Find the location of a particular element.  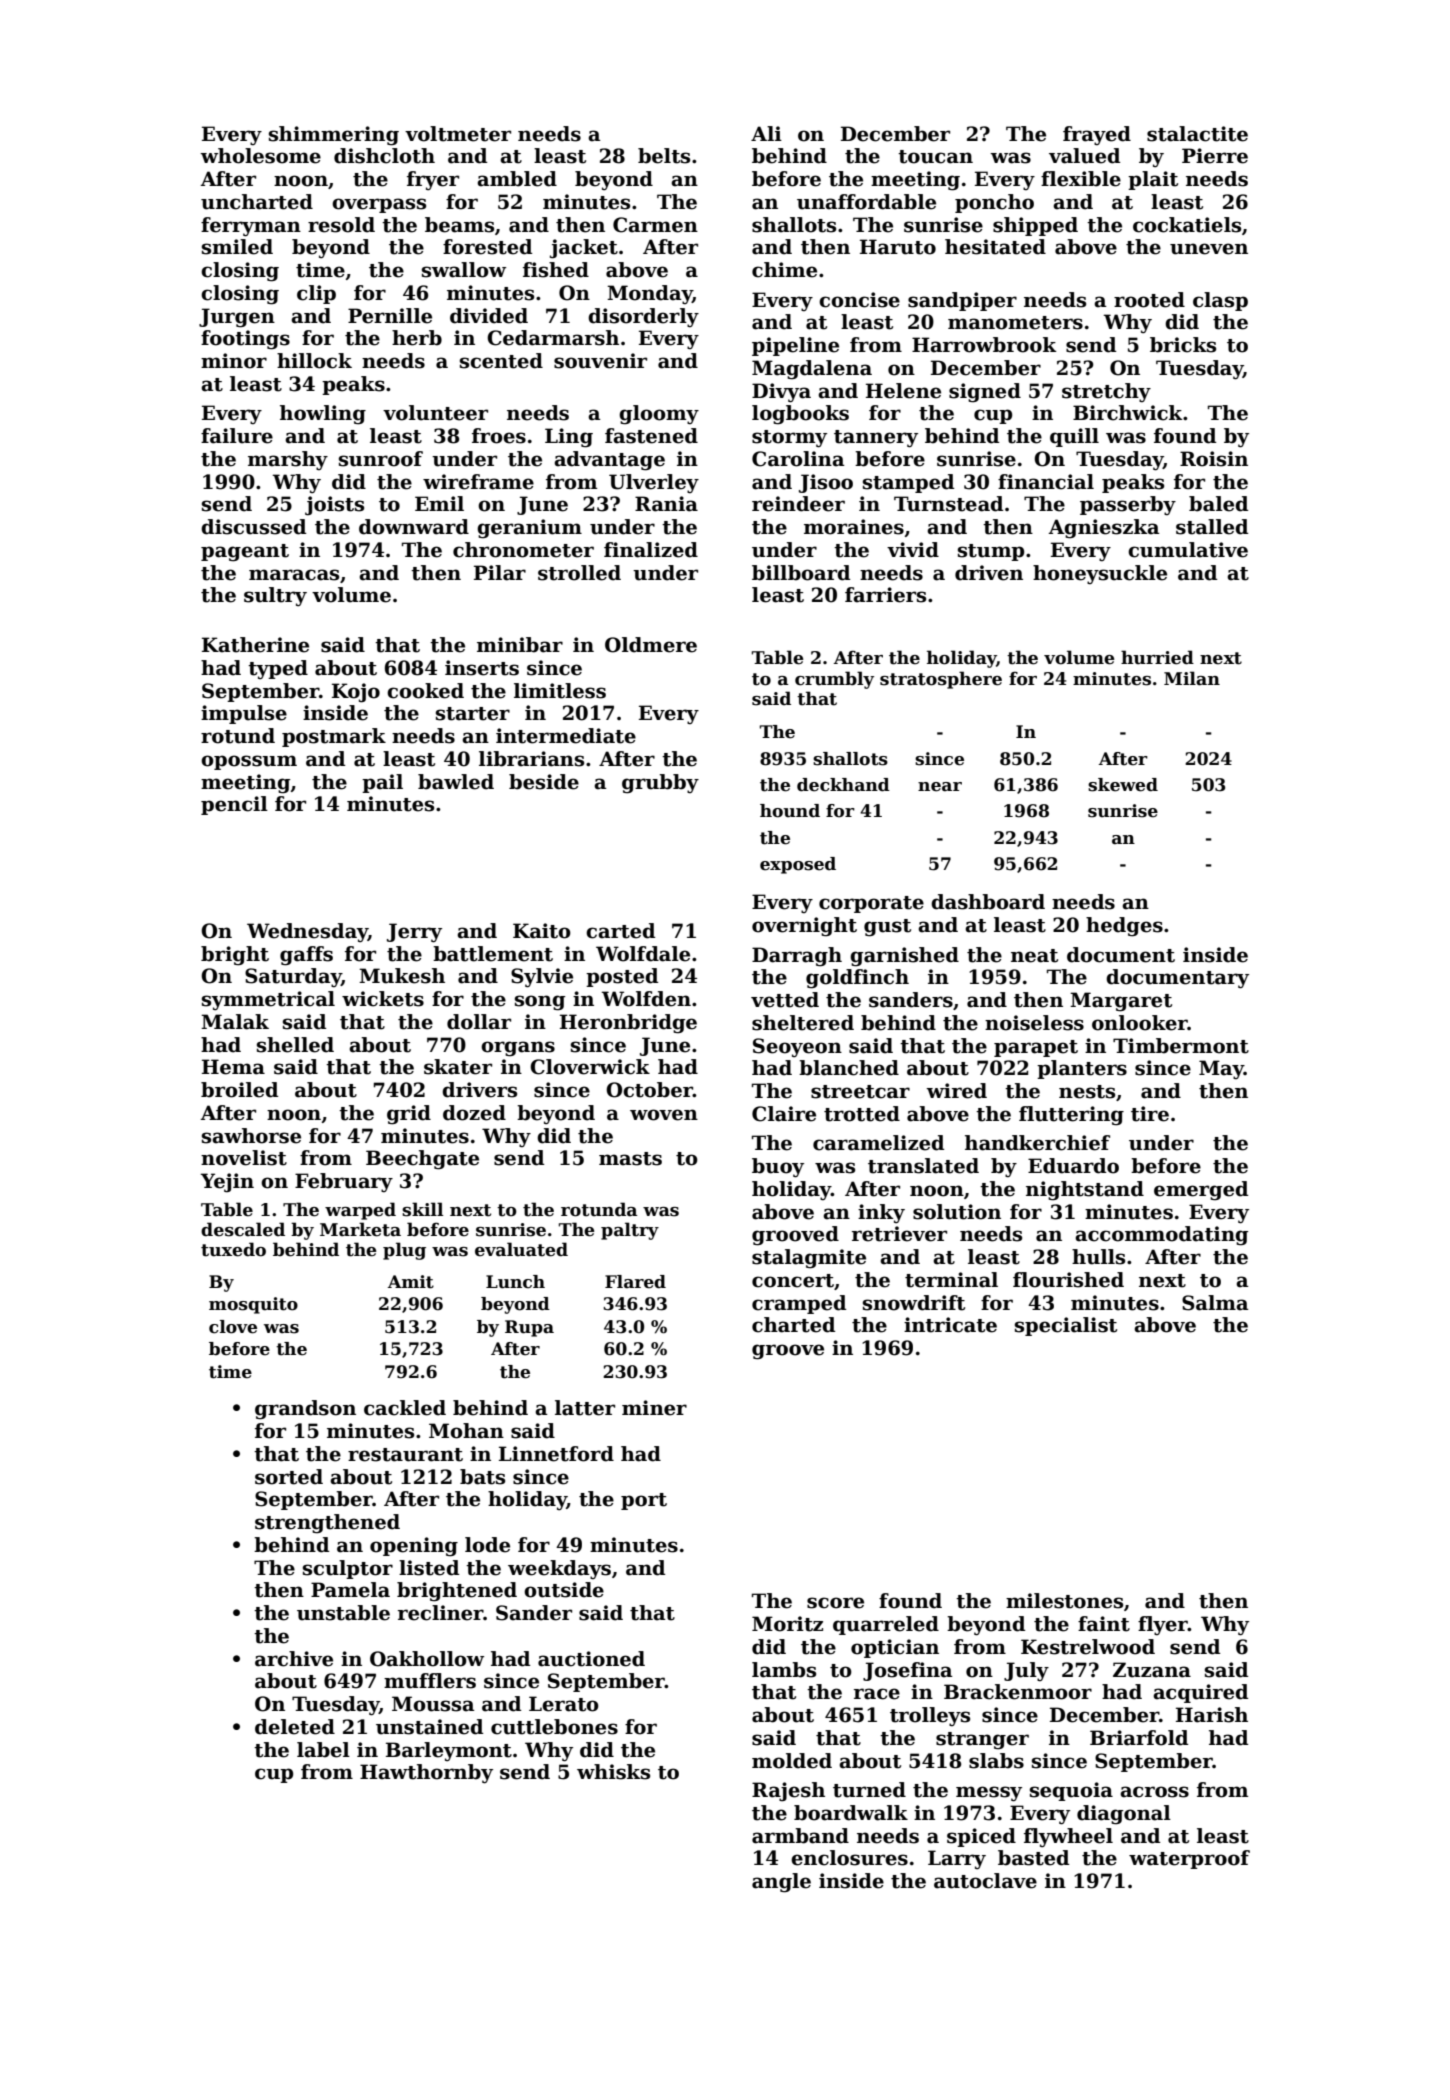

wholesome is located at coordinates (260, 156).
